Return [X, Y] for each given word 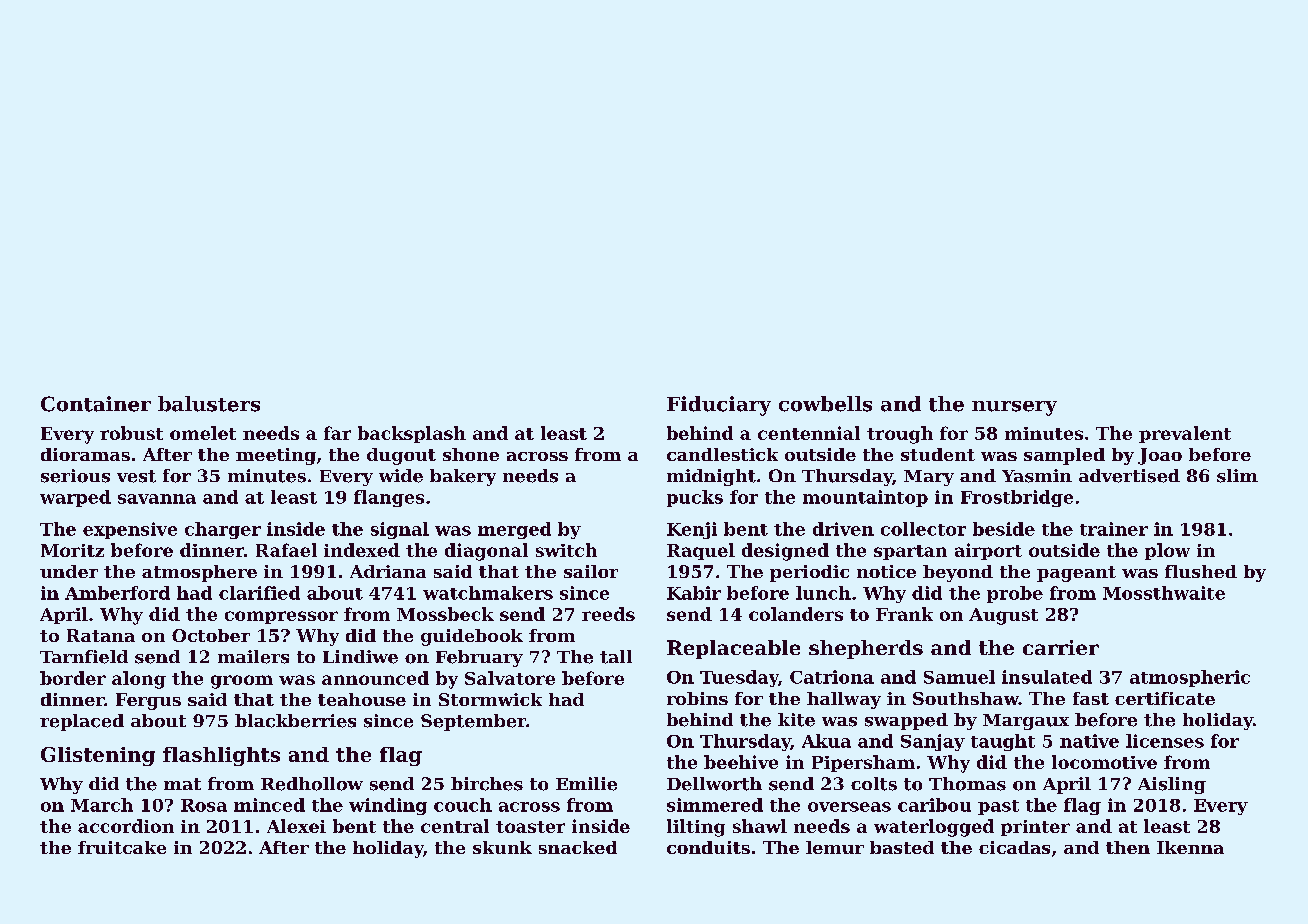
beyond [958, 573]
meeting [276, 456]
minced [269, 805]
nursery [1014, 408]
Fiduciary [719, 406]
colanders [796, 614]
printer [1035, 828]
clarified [259, 593]
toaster [530, 827]
